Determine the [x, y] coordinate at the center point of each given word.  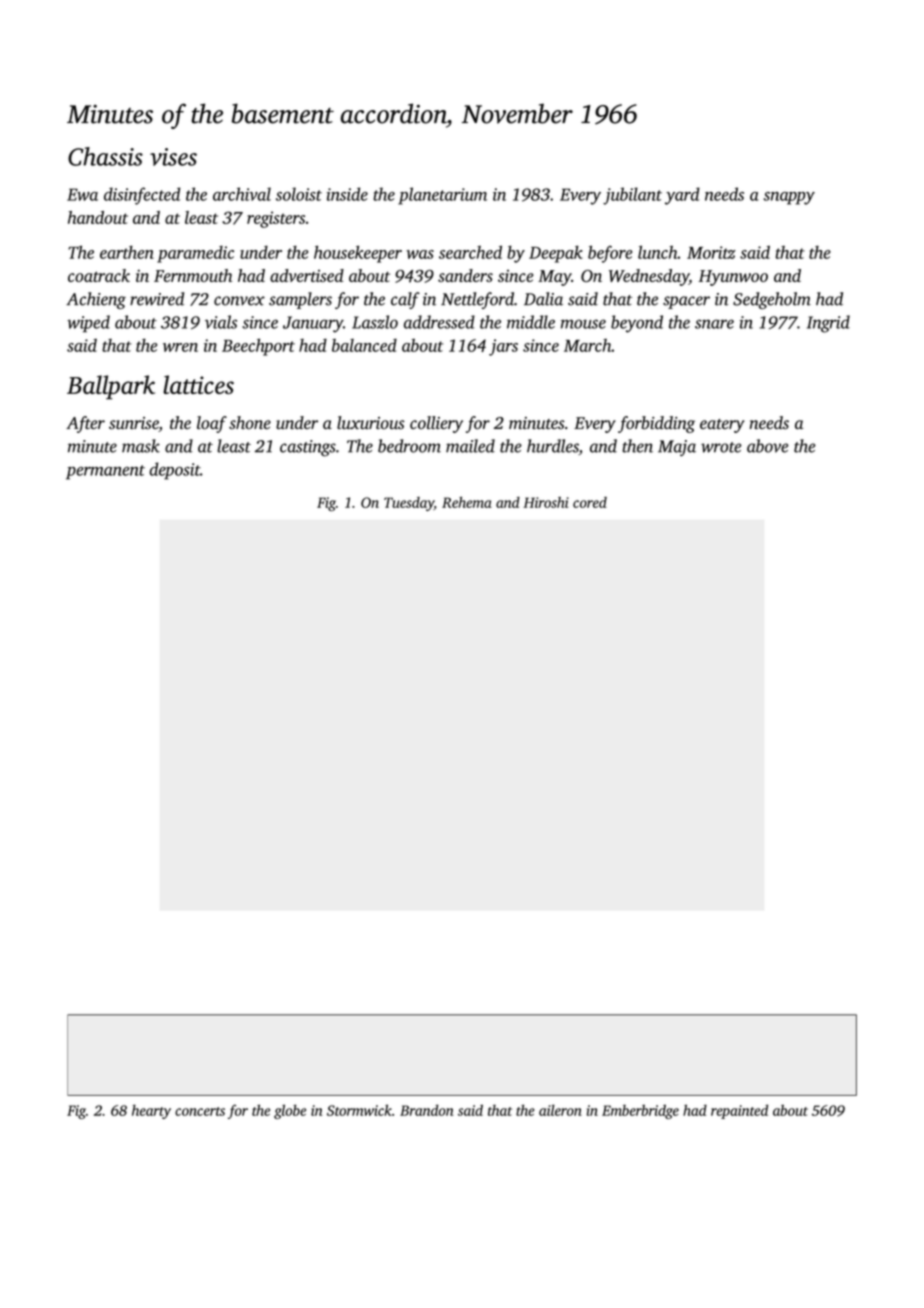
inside [347, 194]
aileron [560, 1110]
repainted [739, 1111]
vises [173, 157]
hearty [151, 1111]
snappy [789, 198]
